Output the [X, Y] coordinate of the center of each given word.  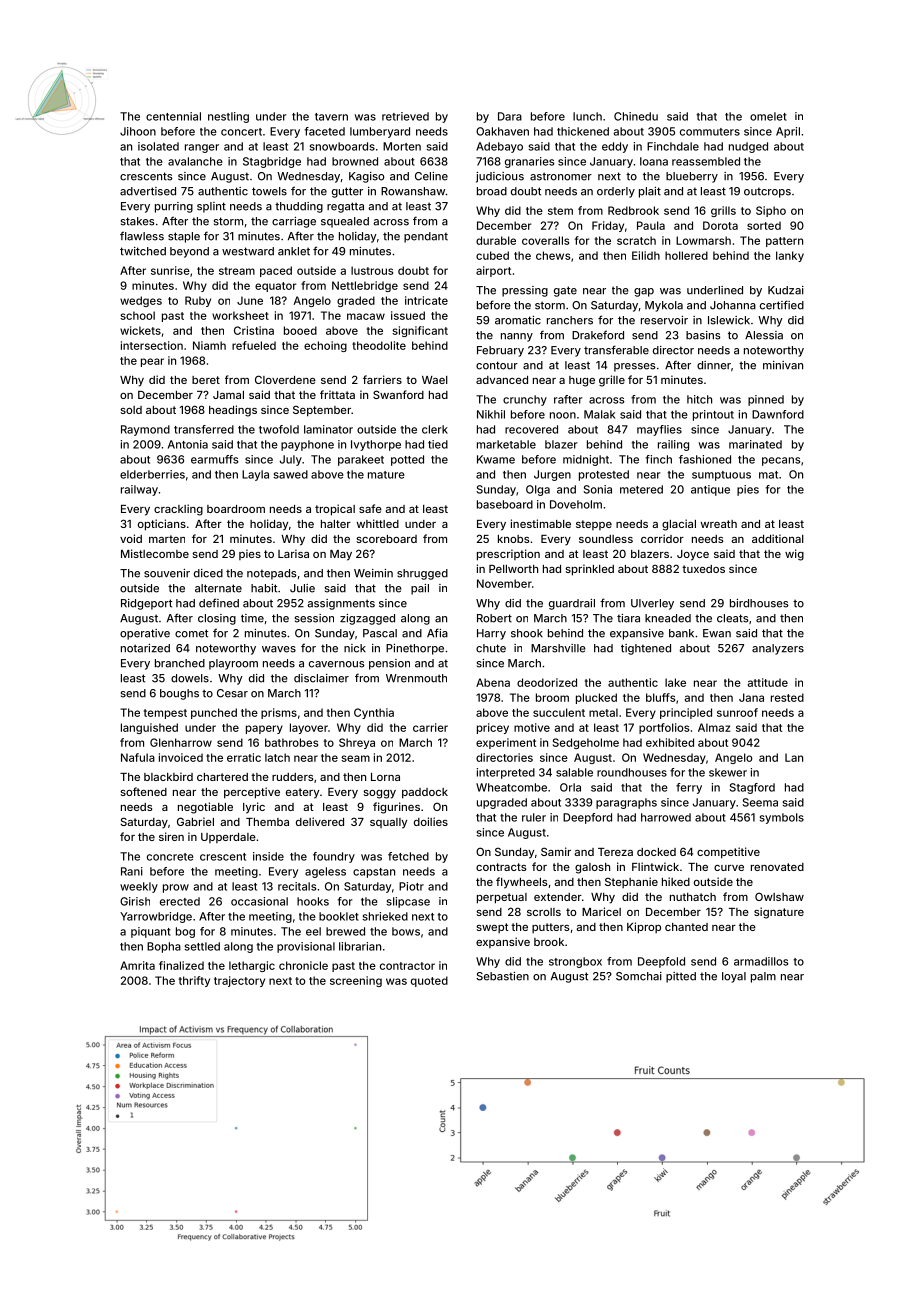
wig [794, 555]
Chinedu [636, 116]
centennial [173, 116]
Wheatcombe [511, 787]
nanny [517, 337]
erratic [244, 757]
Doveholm [576, 504]
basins [703, 335]
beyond [189, 252]
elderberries [152, 474]
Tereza [615, 852]
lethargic [252, 966]
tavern [331, 117]
